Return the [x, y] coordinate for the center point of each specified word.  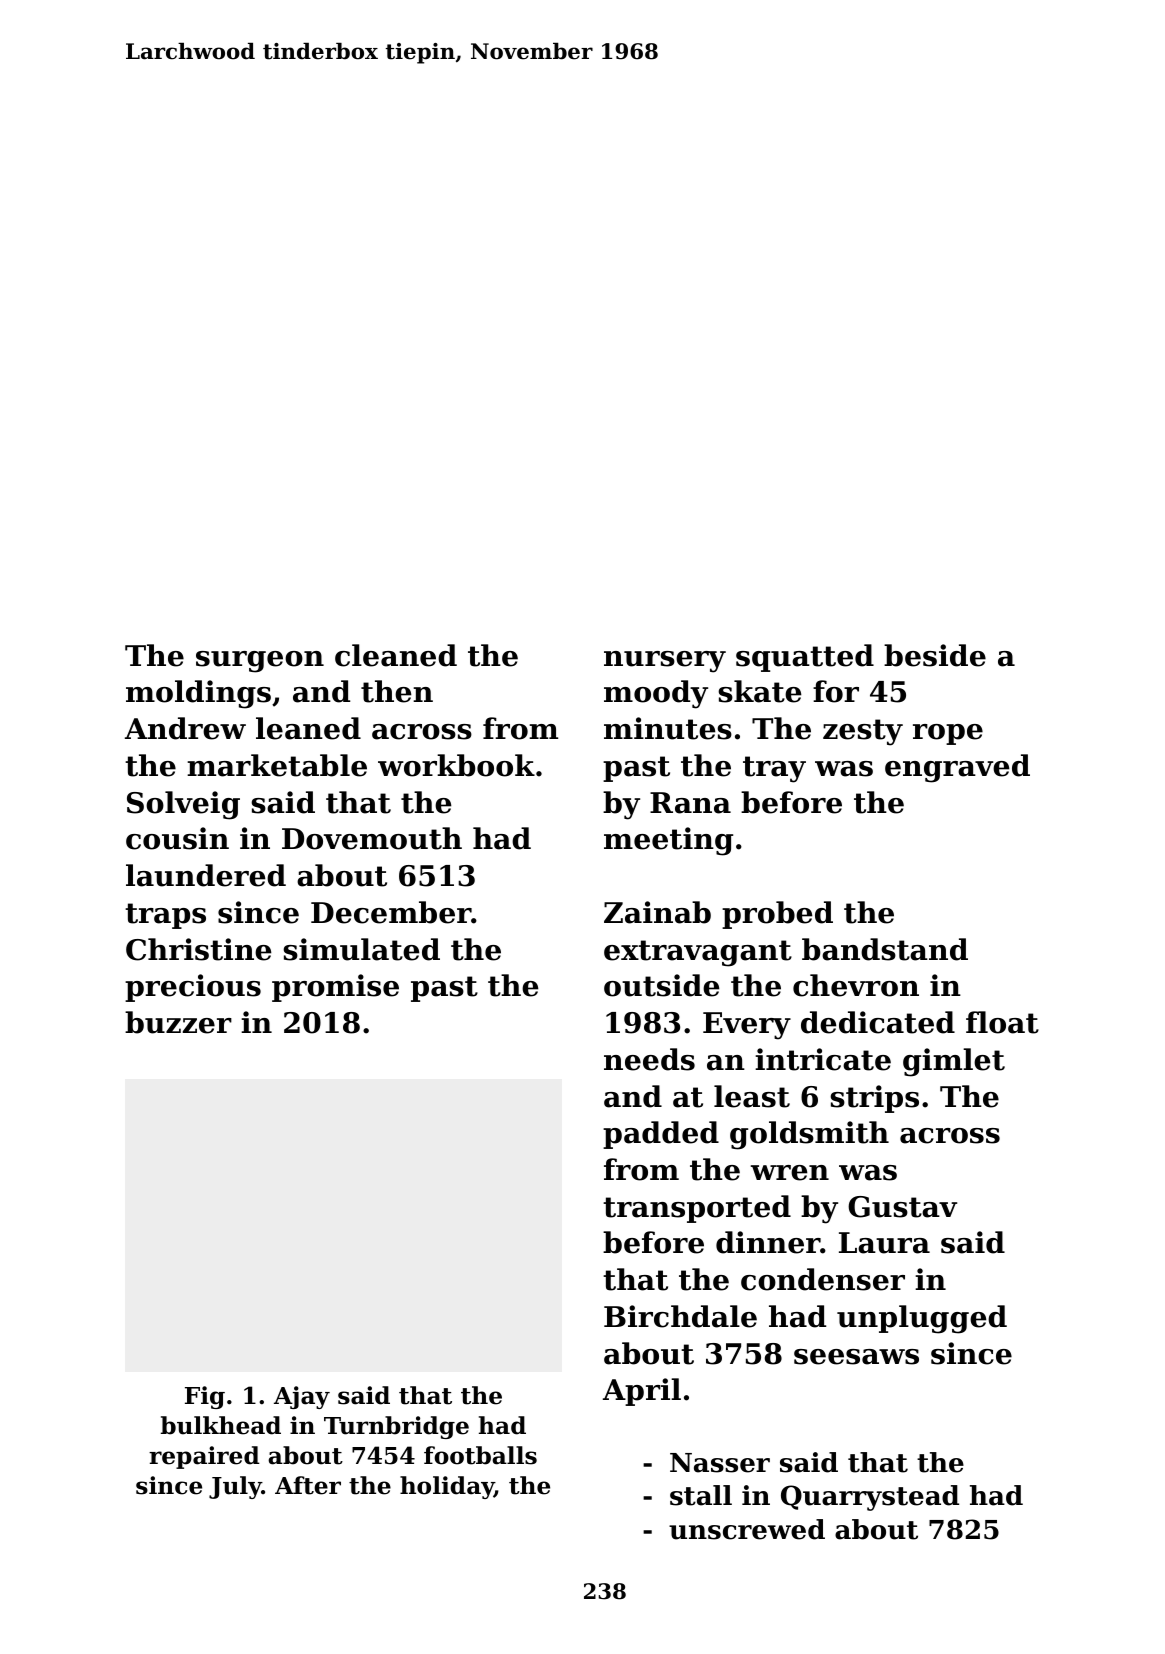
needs [649, 1059]
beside [935, 655]
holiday [447, 1487]
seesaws [856, 1357]
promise [335, 988]
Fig [205, 1397]
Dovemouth [372, 838]
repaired [204, 1457]
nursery [665, 662]
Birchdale [680, 1316]
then [397, 691]
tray [774, 769]
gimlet [954, 1062]
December [391, 912]
